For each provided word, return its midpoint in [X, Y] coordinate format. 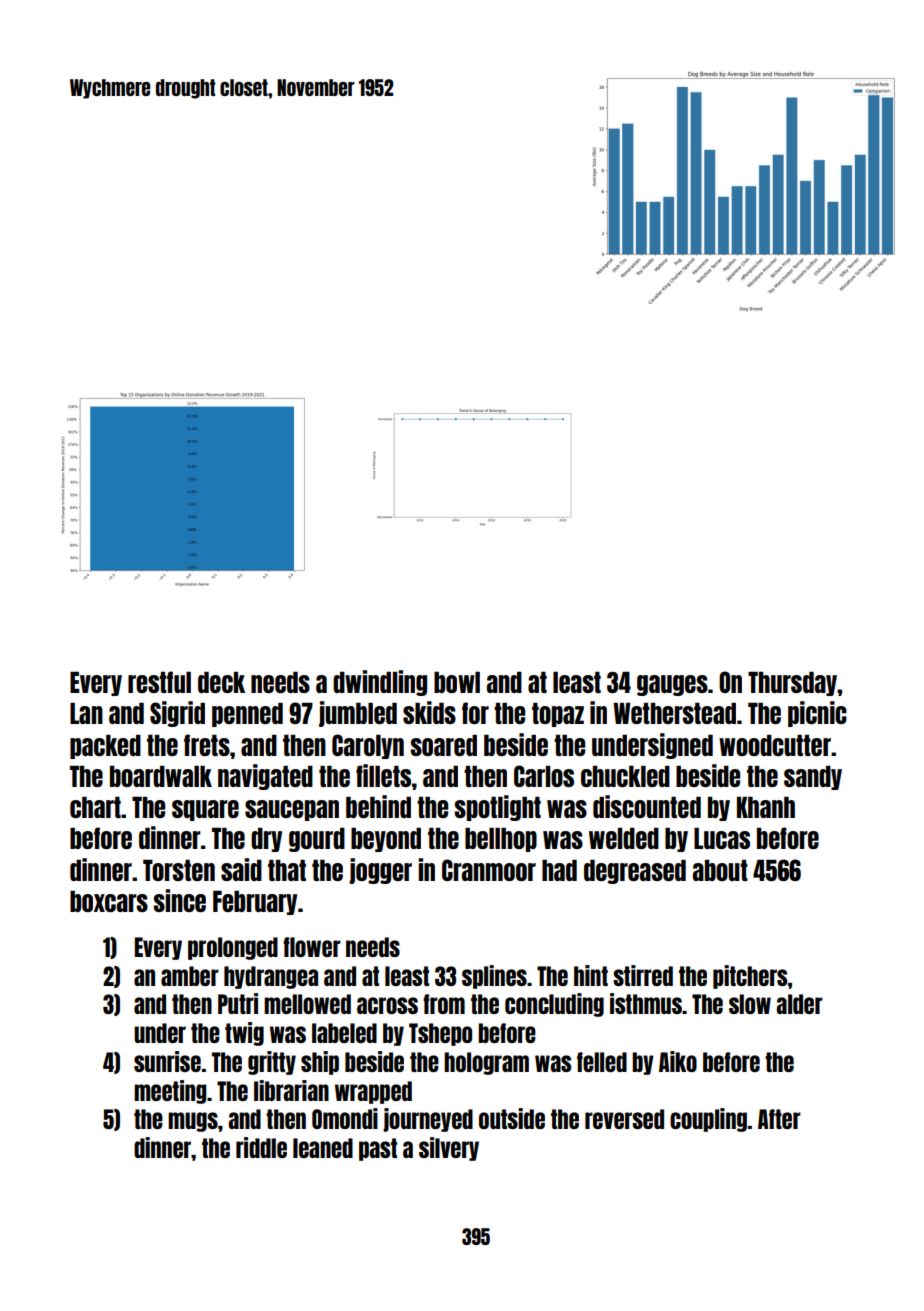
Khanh [766, 807]
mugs [193, 1122]
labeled [344, 1033]
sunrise [167, 1061]
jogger [380, 871]
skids [429, 712]
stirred [643, 975]
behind [378, 806]
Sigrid [177, 714]
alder [799, 1004]
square [205, 810]
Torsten [179, 870]
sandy [813, 778]
